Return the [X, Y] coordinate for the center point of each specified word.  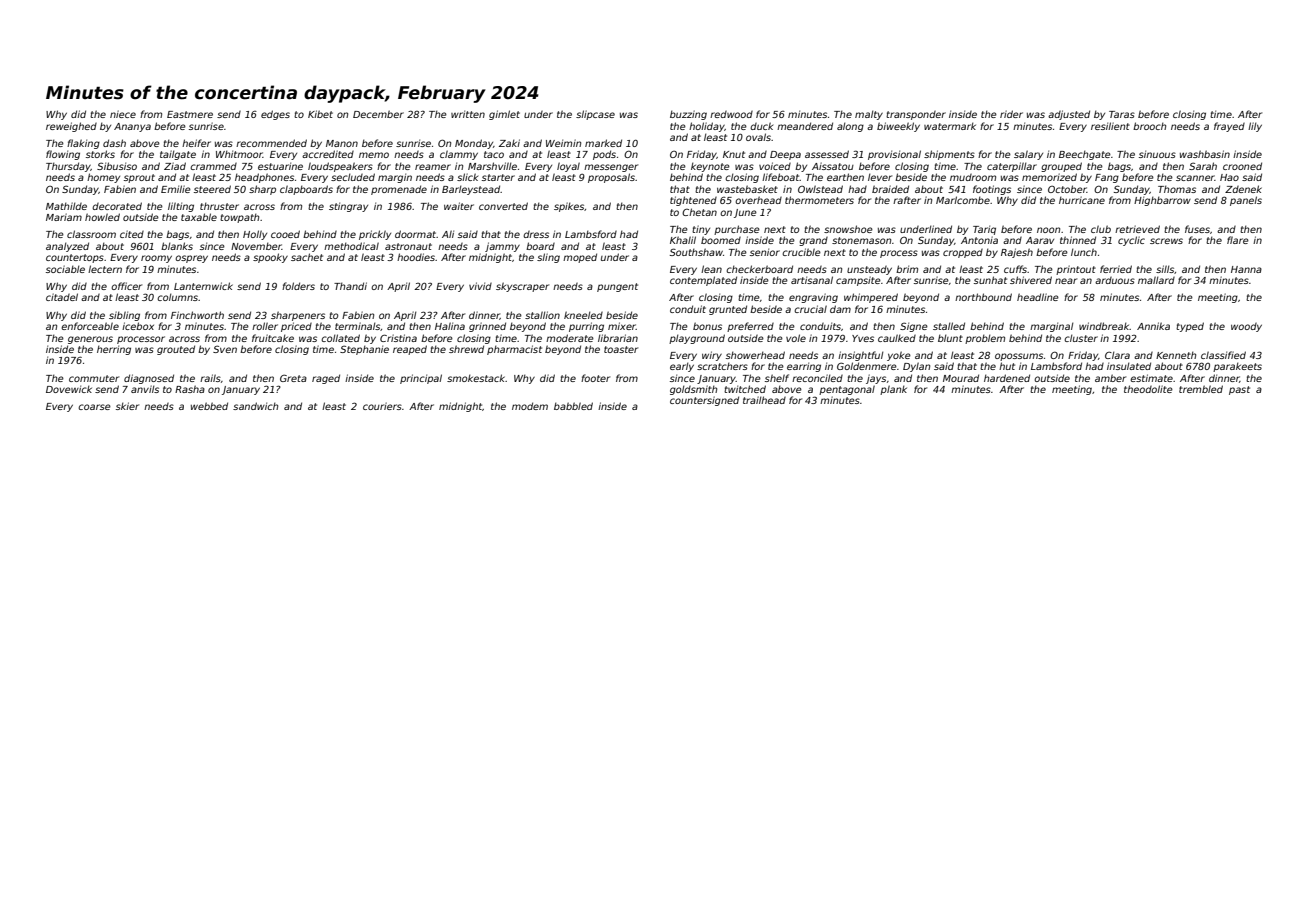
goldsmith [693, 390]
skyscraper [522, 287]
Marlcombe [963, 200]
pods [604, 155]
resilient [1110, 126]
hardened [1007, 378]
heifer [196, 143]
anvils [145, 389]
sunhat [990, 280]
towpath [239, 218]
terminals [357, 326]
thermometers [819, 200]
